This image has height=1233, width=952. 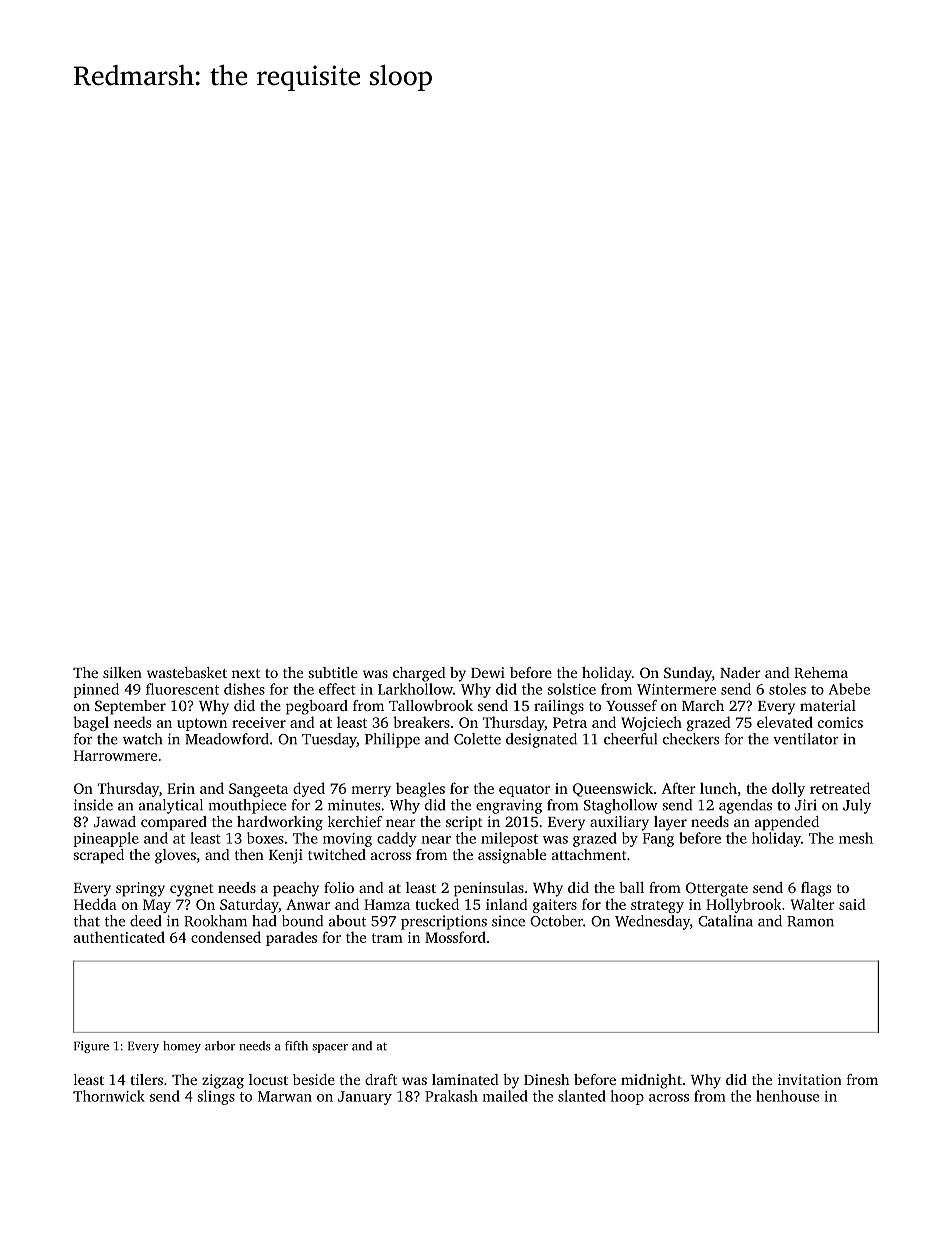 What do you see at coordinates (339, 887) in the image?
I see `folio` at bounding box center [339, 887].
